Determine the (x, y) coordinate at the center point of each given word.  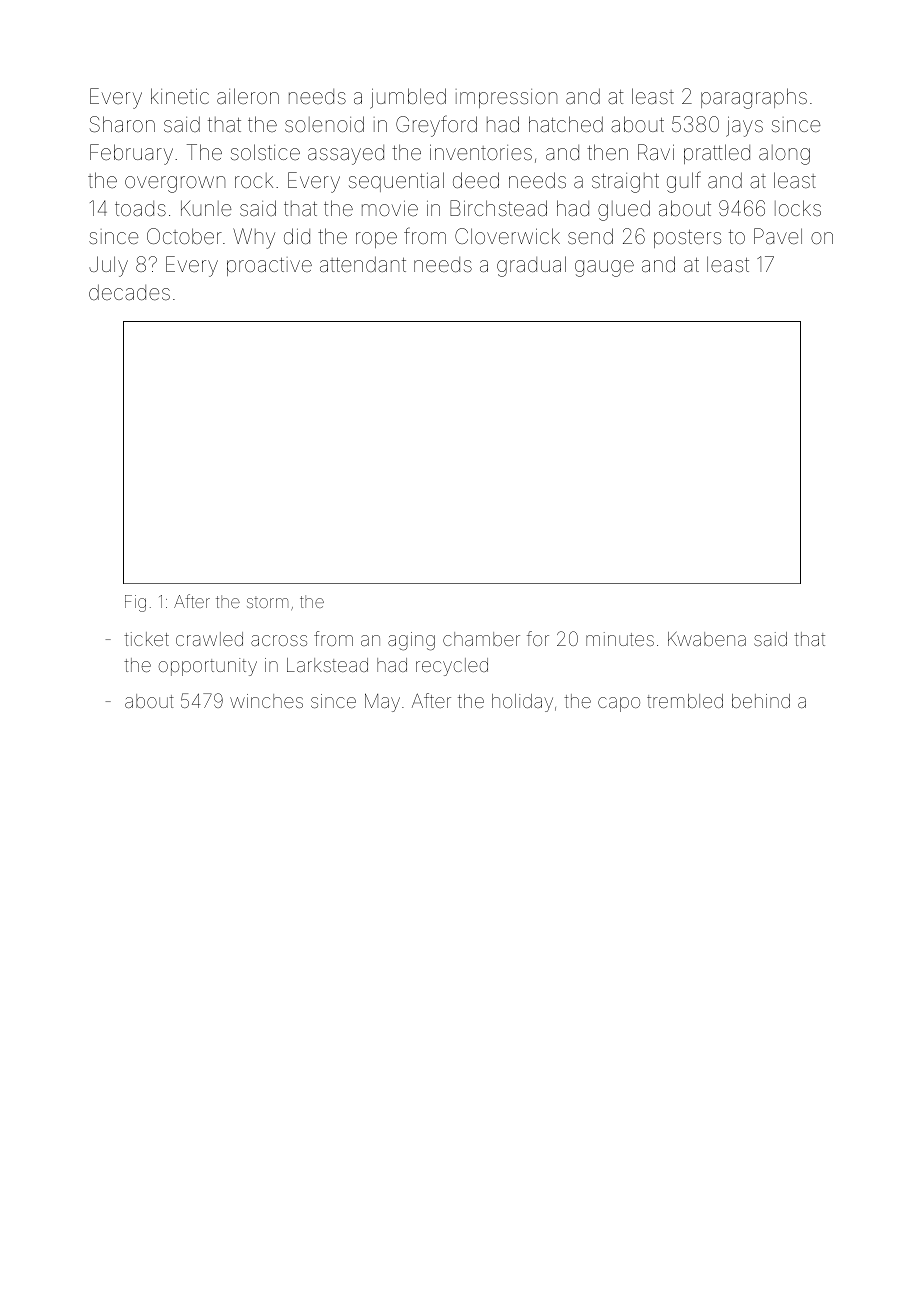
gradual (531, 266)
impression (506, 98)
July (108, 266)
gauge (604, 268)
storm (267, 603)
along (784, 155)
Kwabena (707, 639)
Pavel (778, 236)
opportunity (208, 667)
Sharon (122, 124)
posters (687, 239)
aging (411, 641)
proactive (269, 266)
